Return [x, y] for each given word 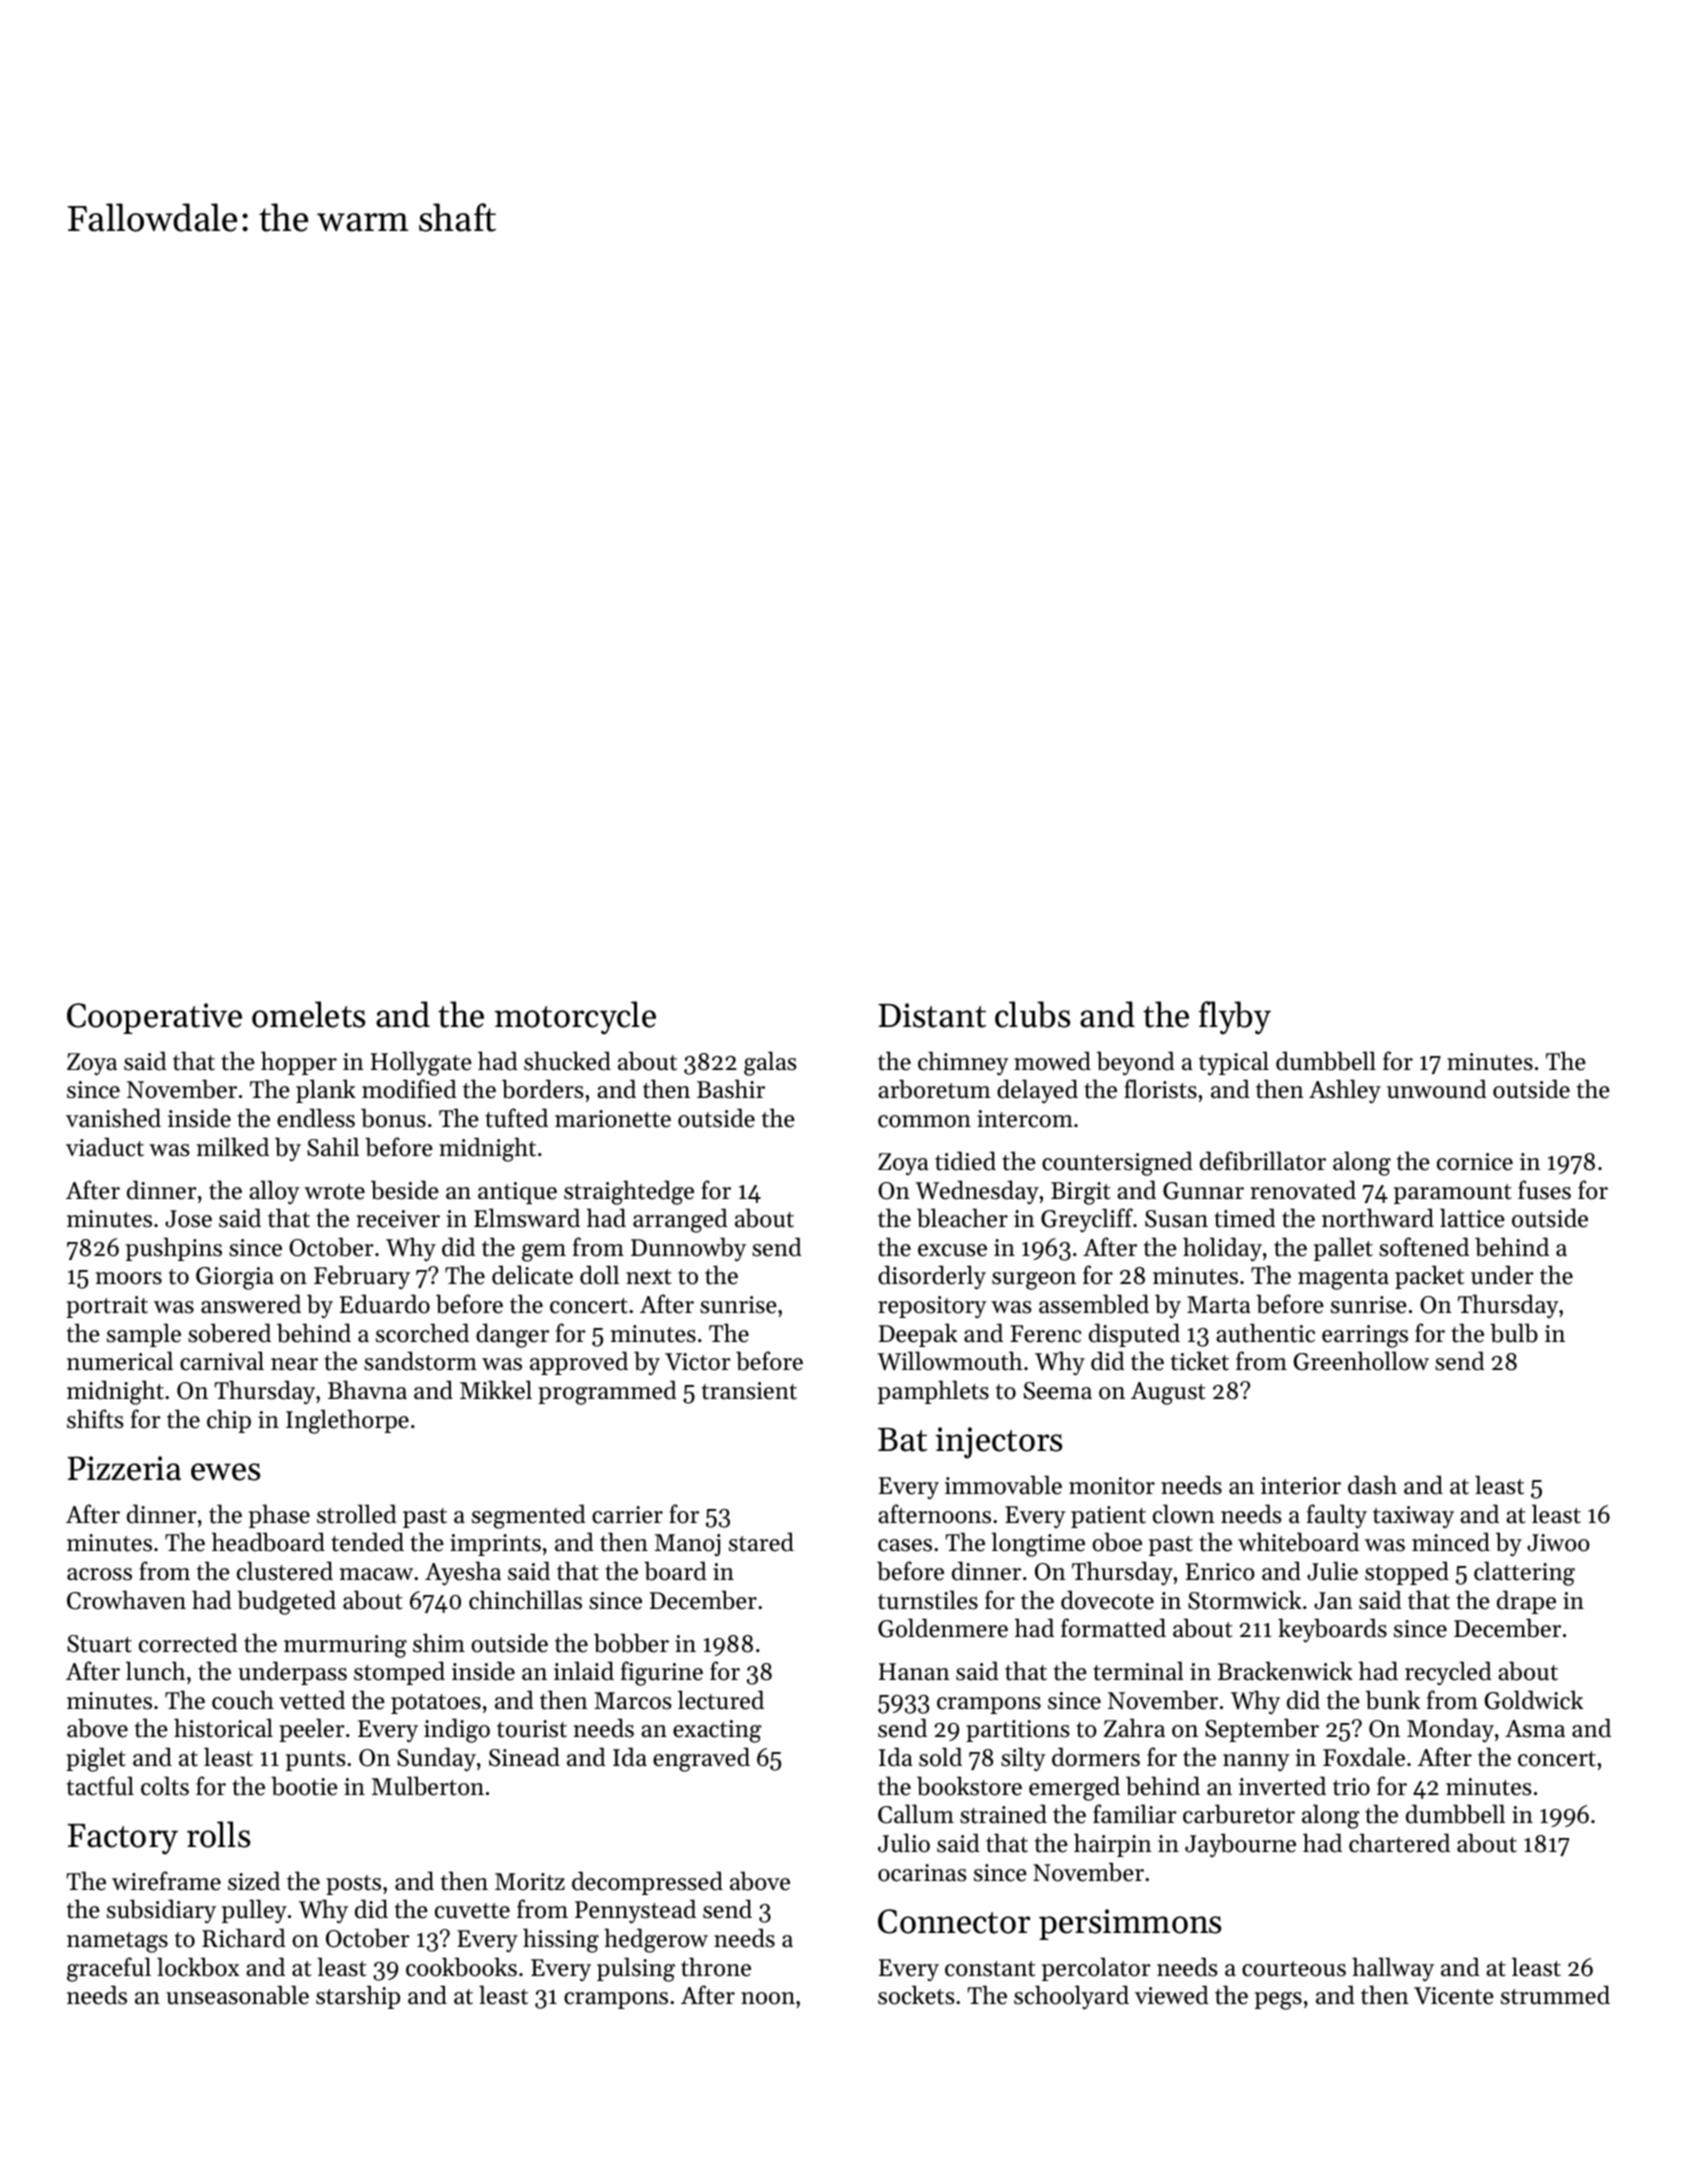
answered [251, 1304]
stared [761, 1542]
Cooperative [154, 1018]
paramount [1452, 1194]
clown [1184, 1514]
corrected [188, 1643]
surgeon [1034, 1281]
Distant [932, 1015]
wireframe [166, 1881]
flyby [1235, 1018]
